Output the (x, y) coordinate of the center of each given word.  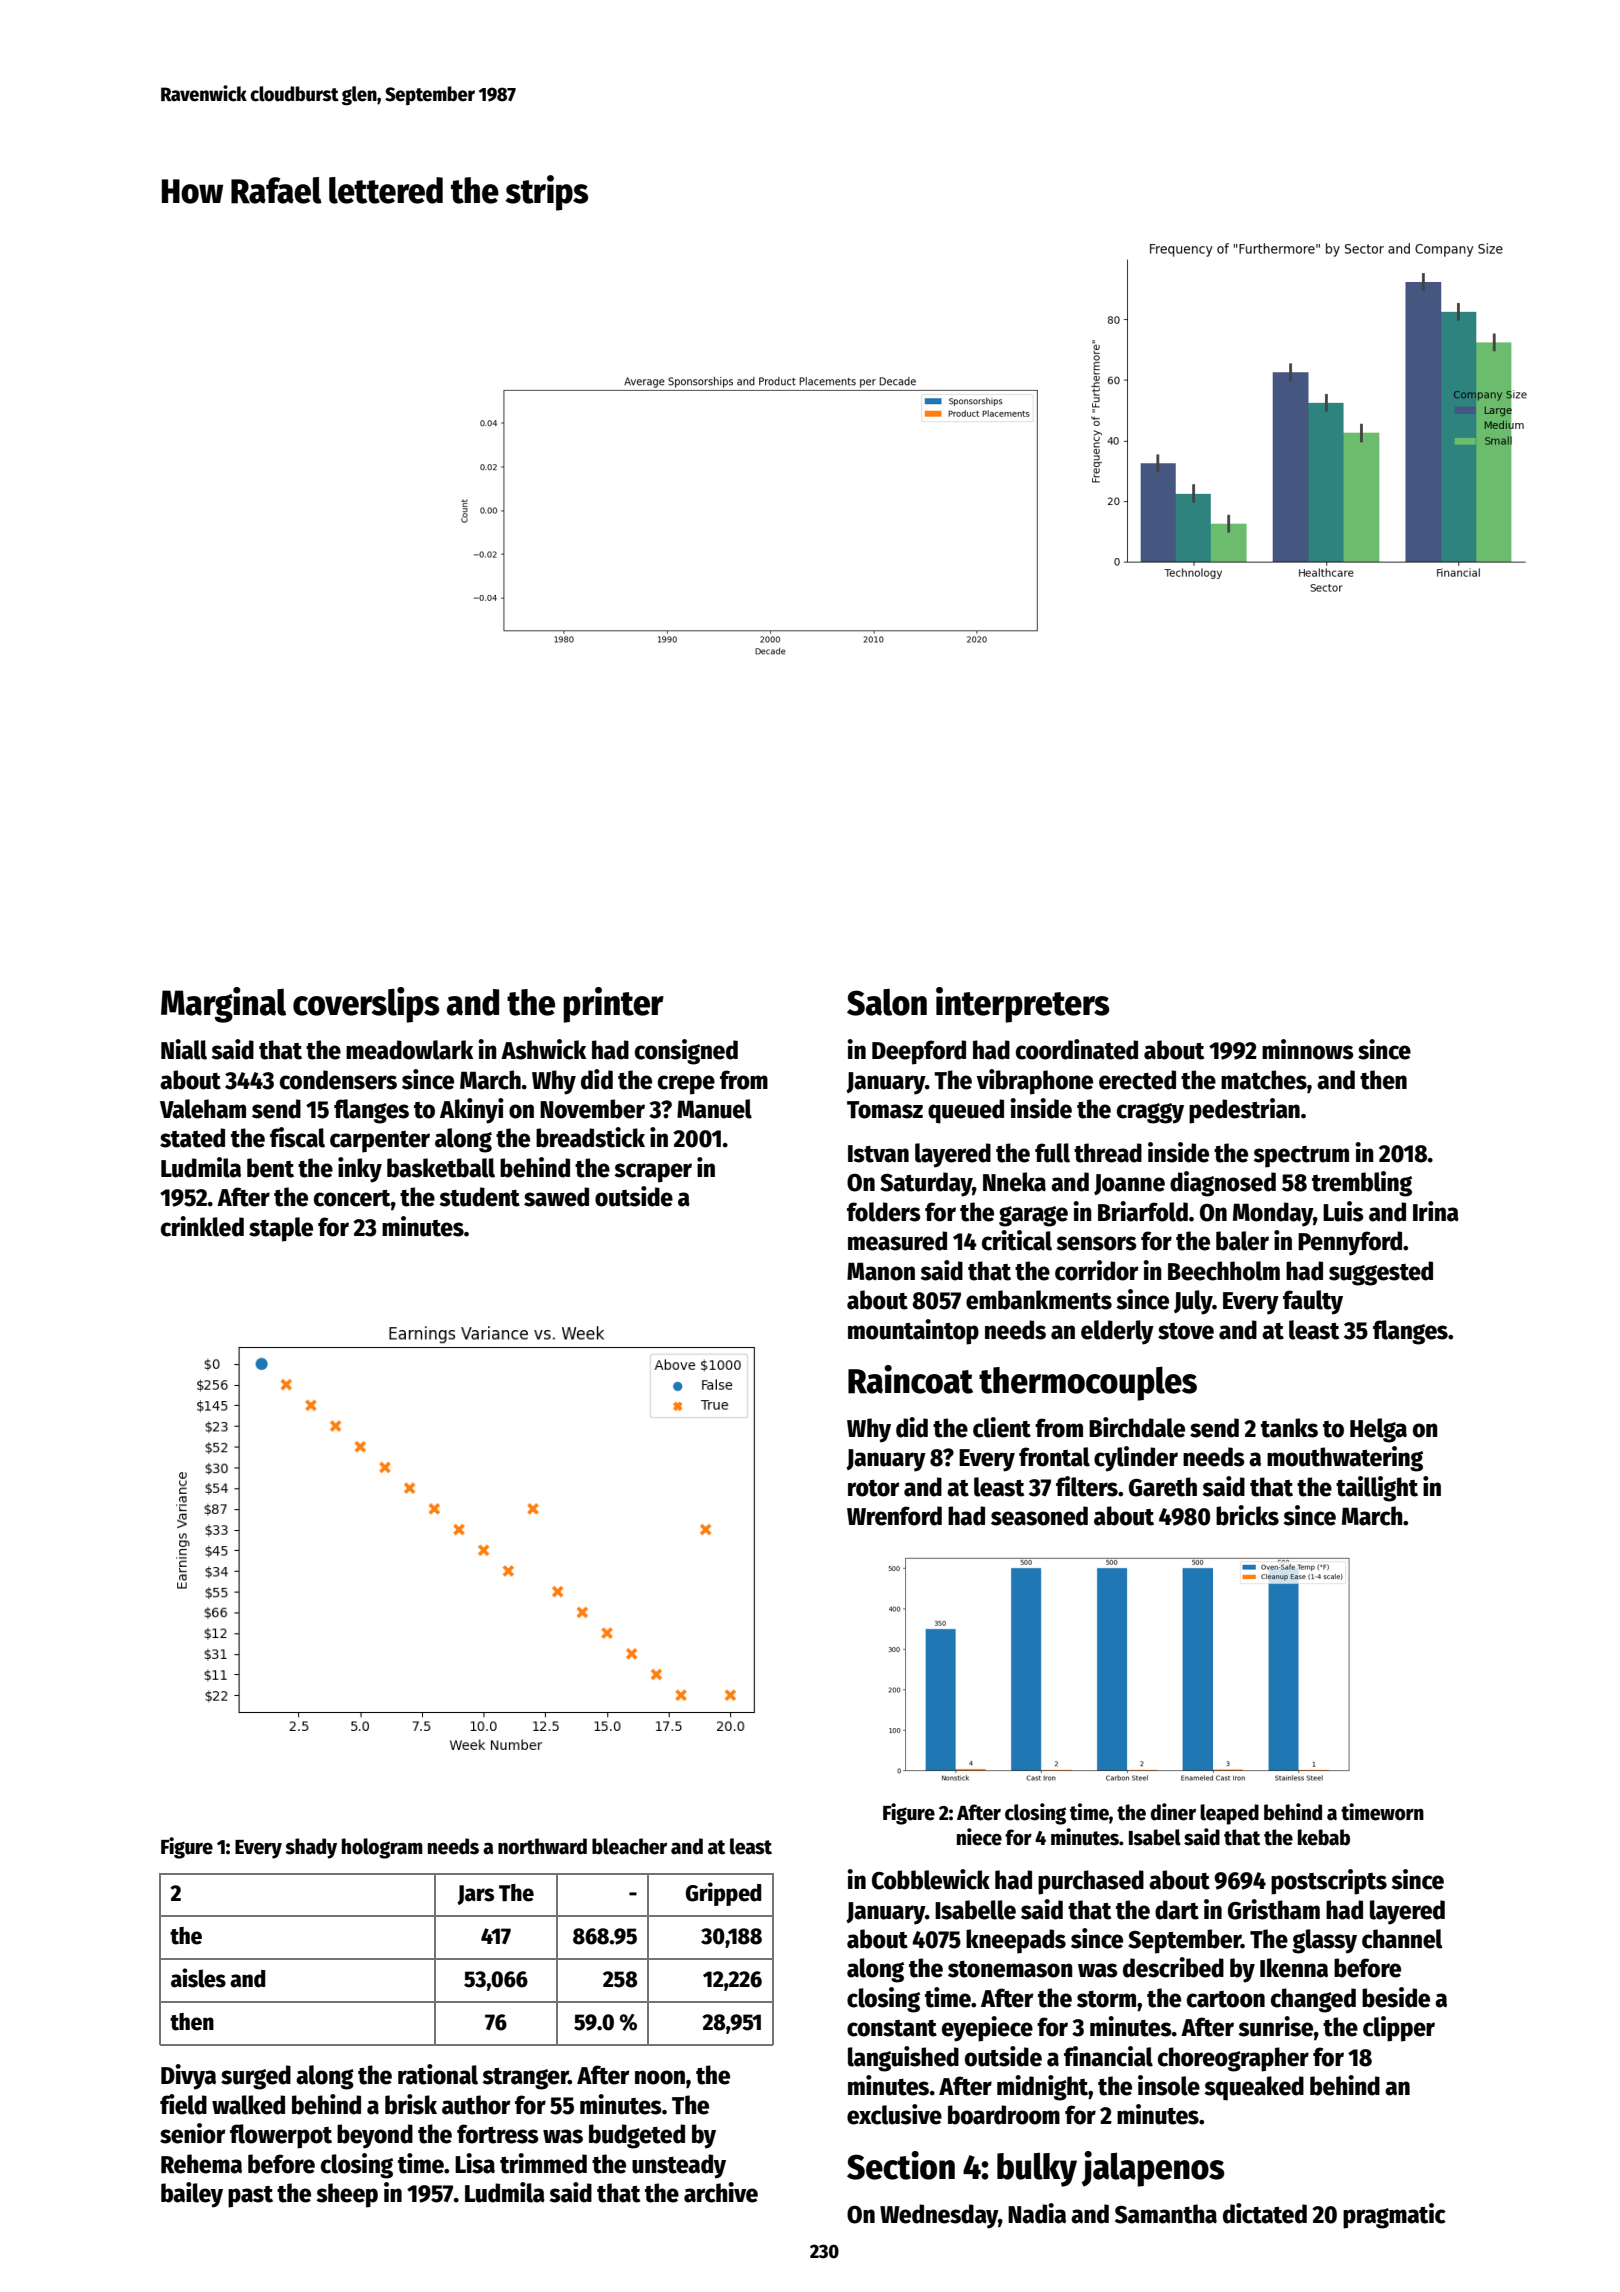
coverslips (366, 1005)
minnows (1308, 1049)
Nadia (1037, 2213)
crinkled (202, 1226)
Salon (887, 1002)
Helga (1378, 1430)
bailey (192, 2195)
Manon (881, 1271)
